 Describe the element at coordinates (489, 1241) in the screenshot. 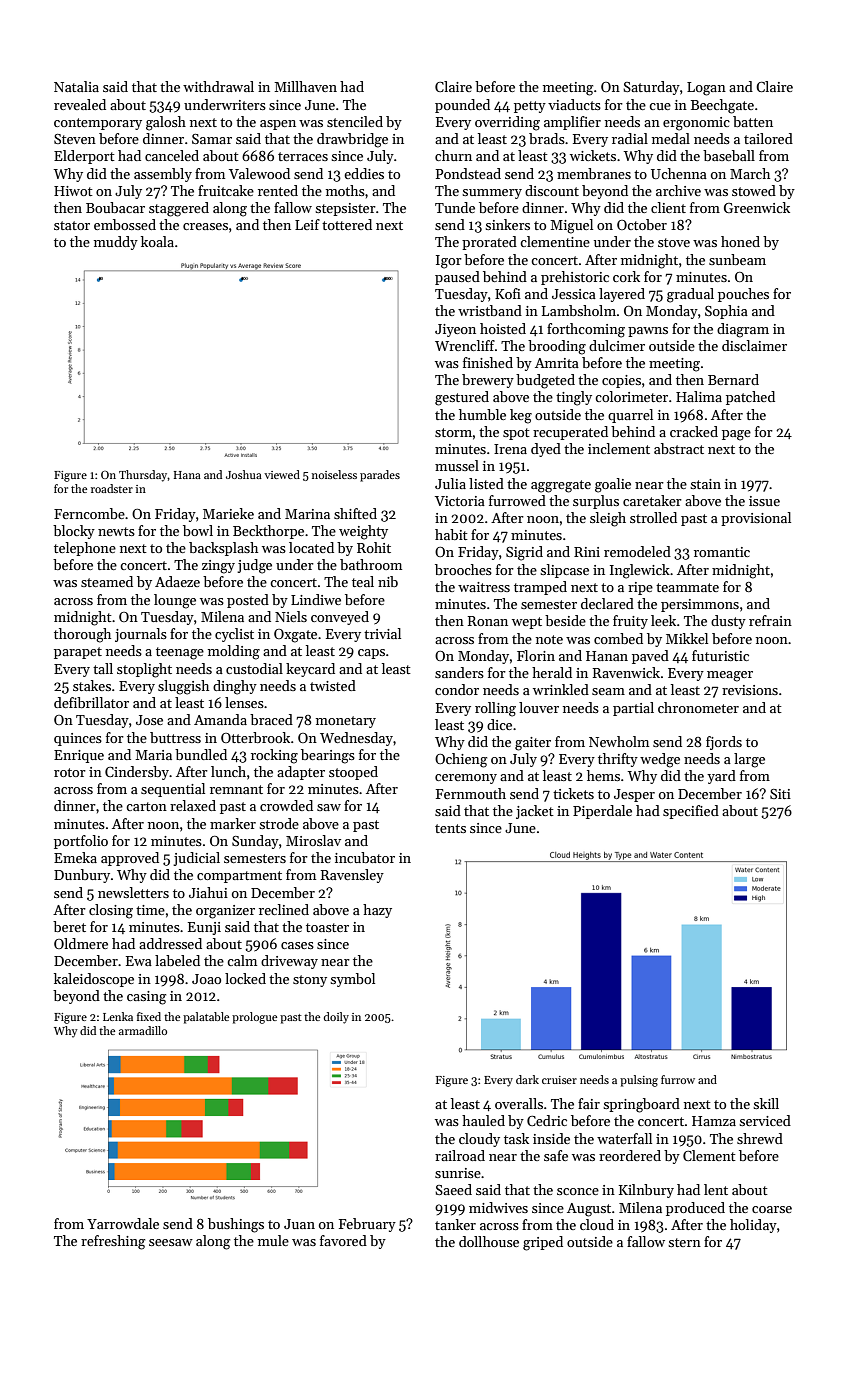

I see `dollhouse` at that location.
